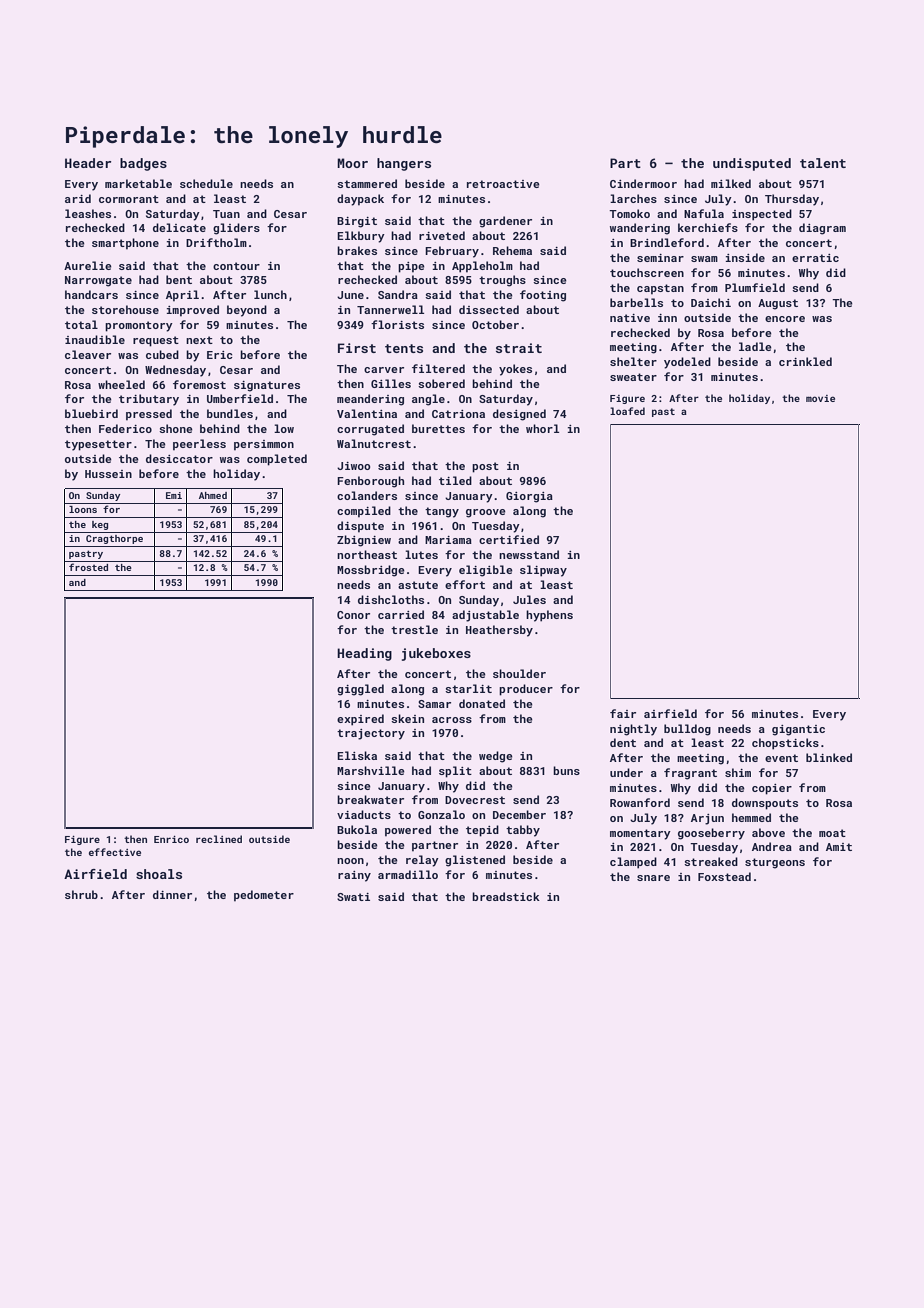 The width and height of the page is (924, 1308). What do you see at coordinates (357, 250) in the page?
I see `brakes` at bounding box center [357, 250].
